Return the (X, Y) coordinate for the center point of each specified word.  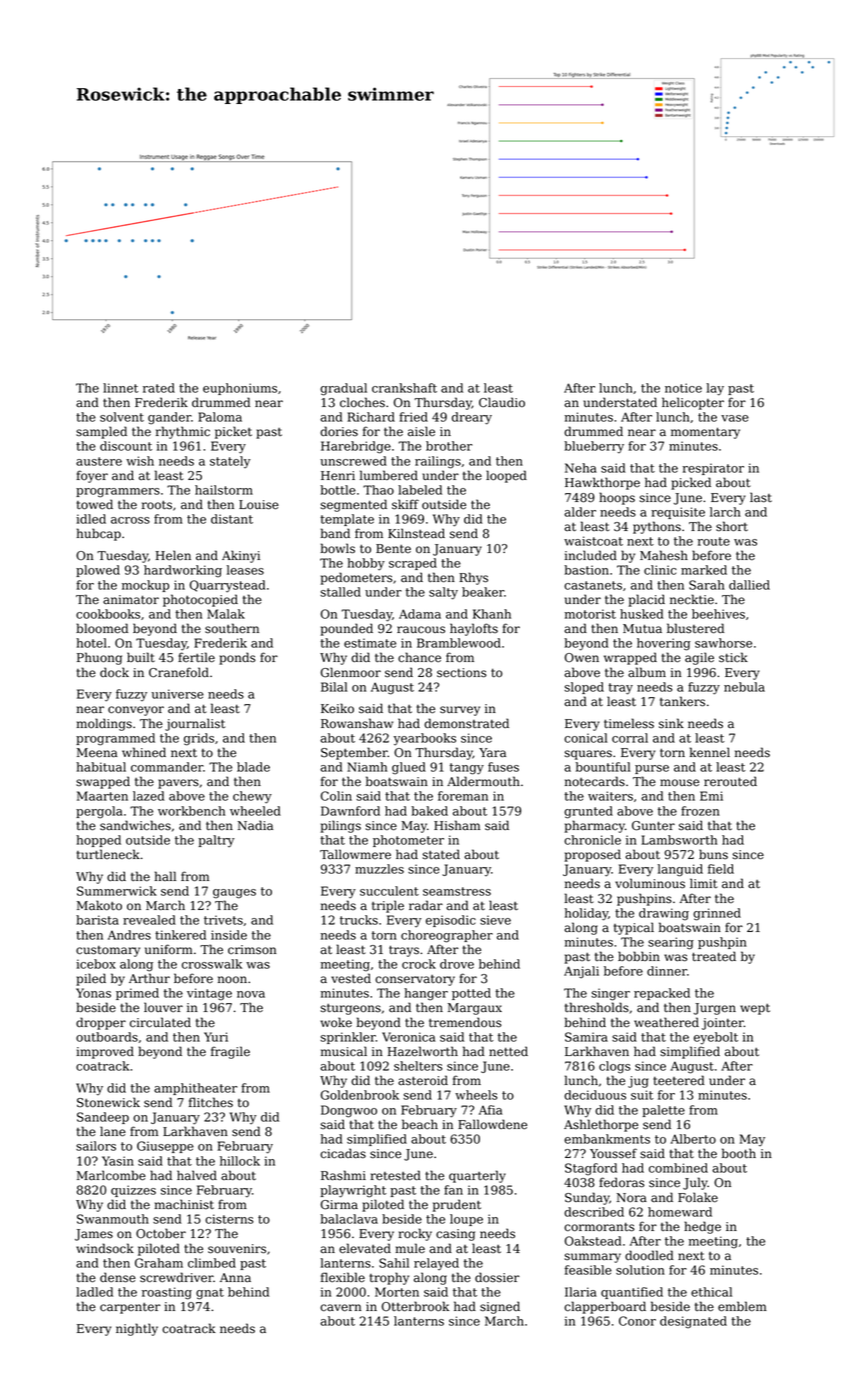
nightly (137, 1329)
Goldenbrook (360, 1095)
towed (95, 504)
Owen (582, 658)
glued (409, 768)
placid (646, 600)
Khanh (492, 614)
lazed (148, 796)
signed (500, 1307)
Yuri (216, 1037)
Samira (586, 1037)
